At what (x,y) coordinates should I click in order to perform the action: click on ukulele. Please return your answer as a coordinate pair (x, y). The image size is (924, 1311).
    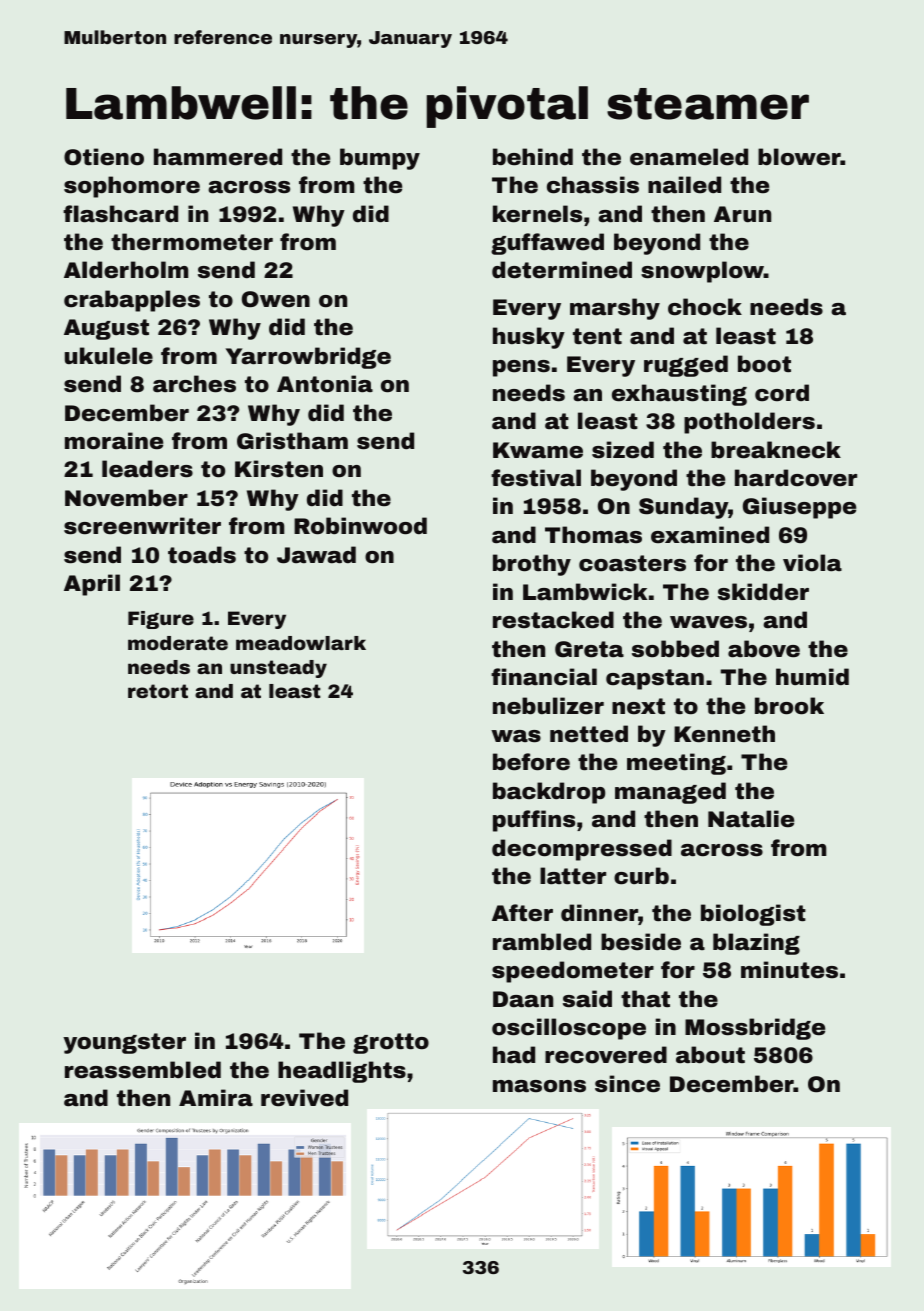
    Looking at the image, I should click on (109, 356).
